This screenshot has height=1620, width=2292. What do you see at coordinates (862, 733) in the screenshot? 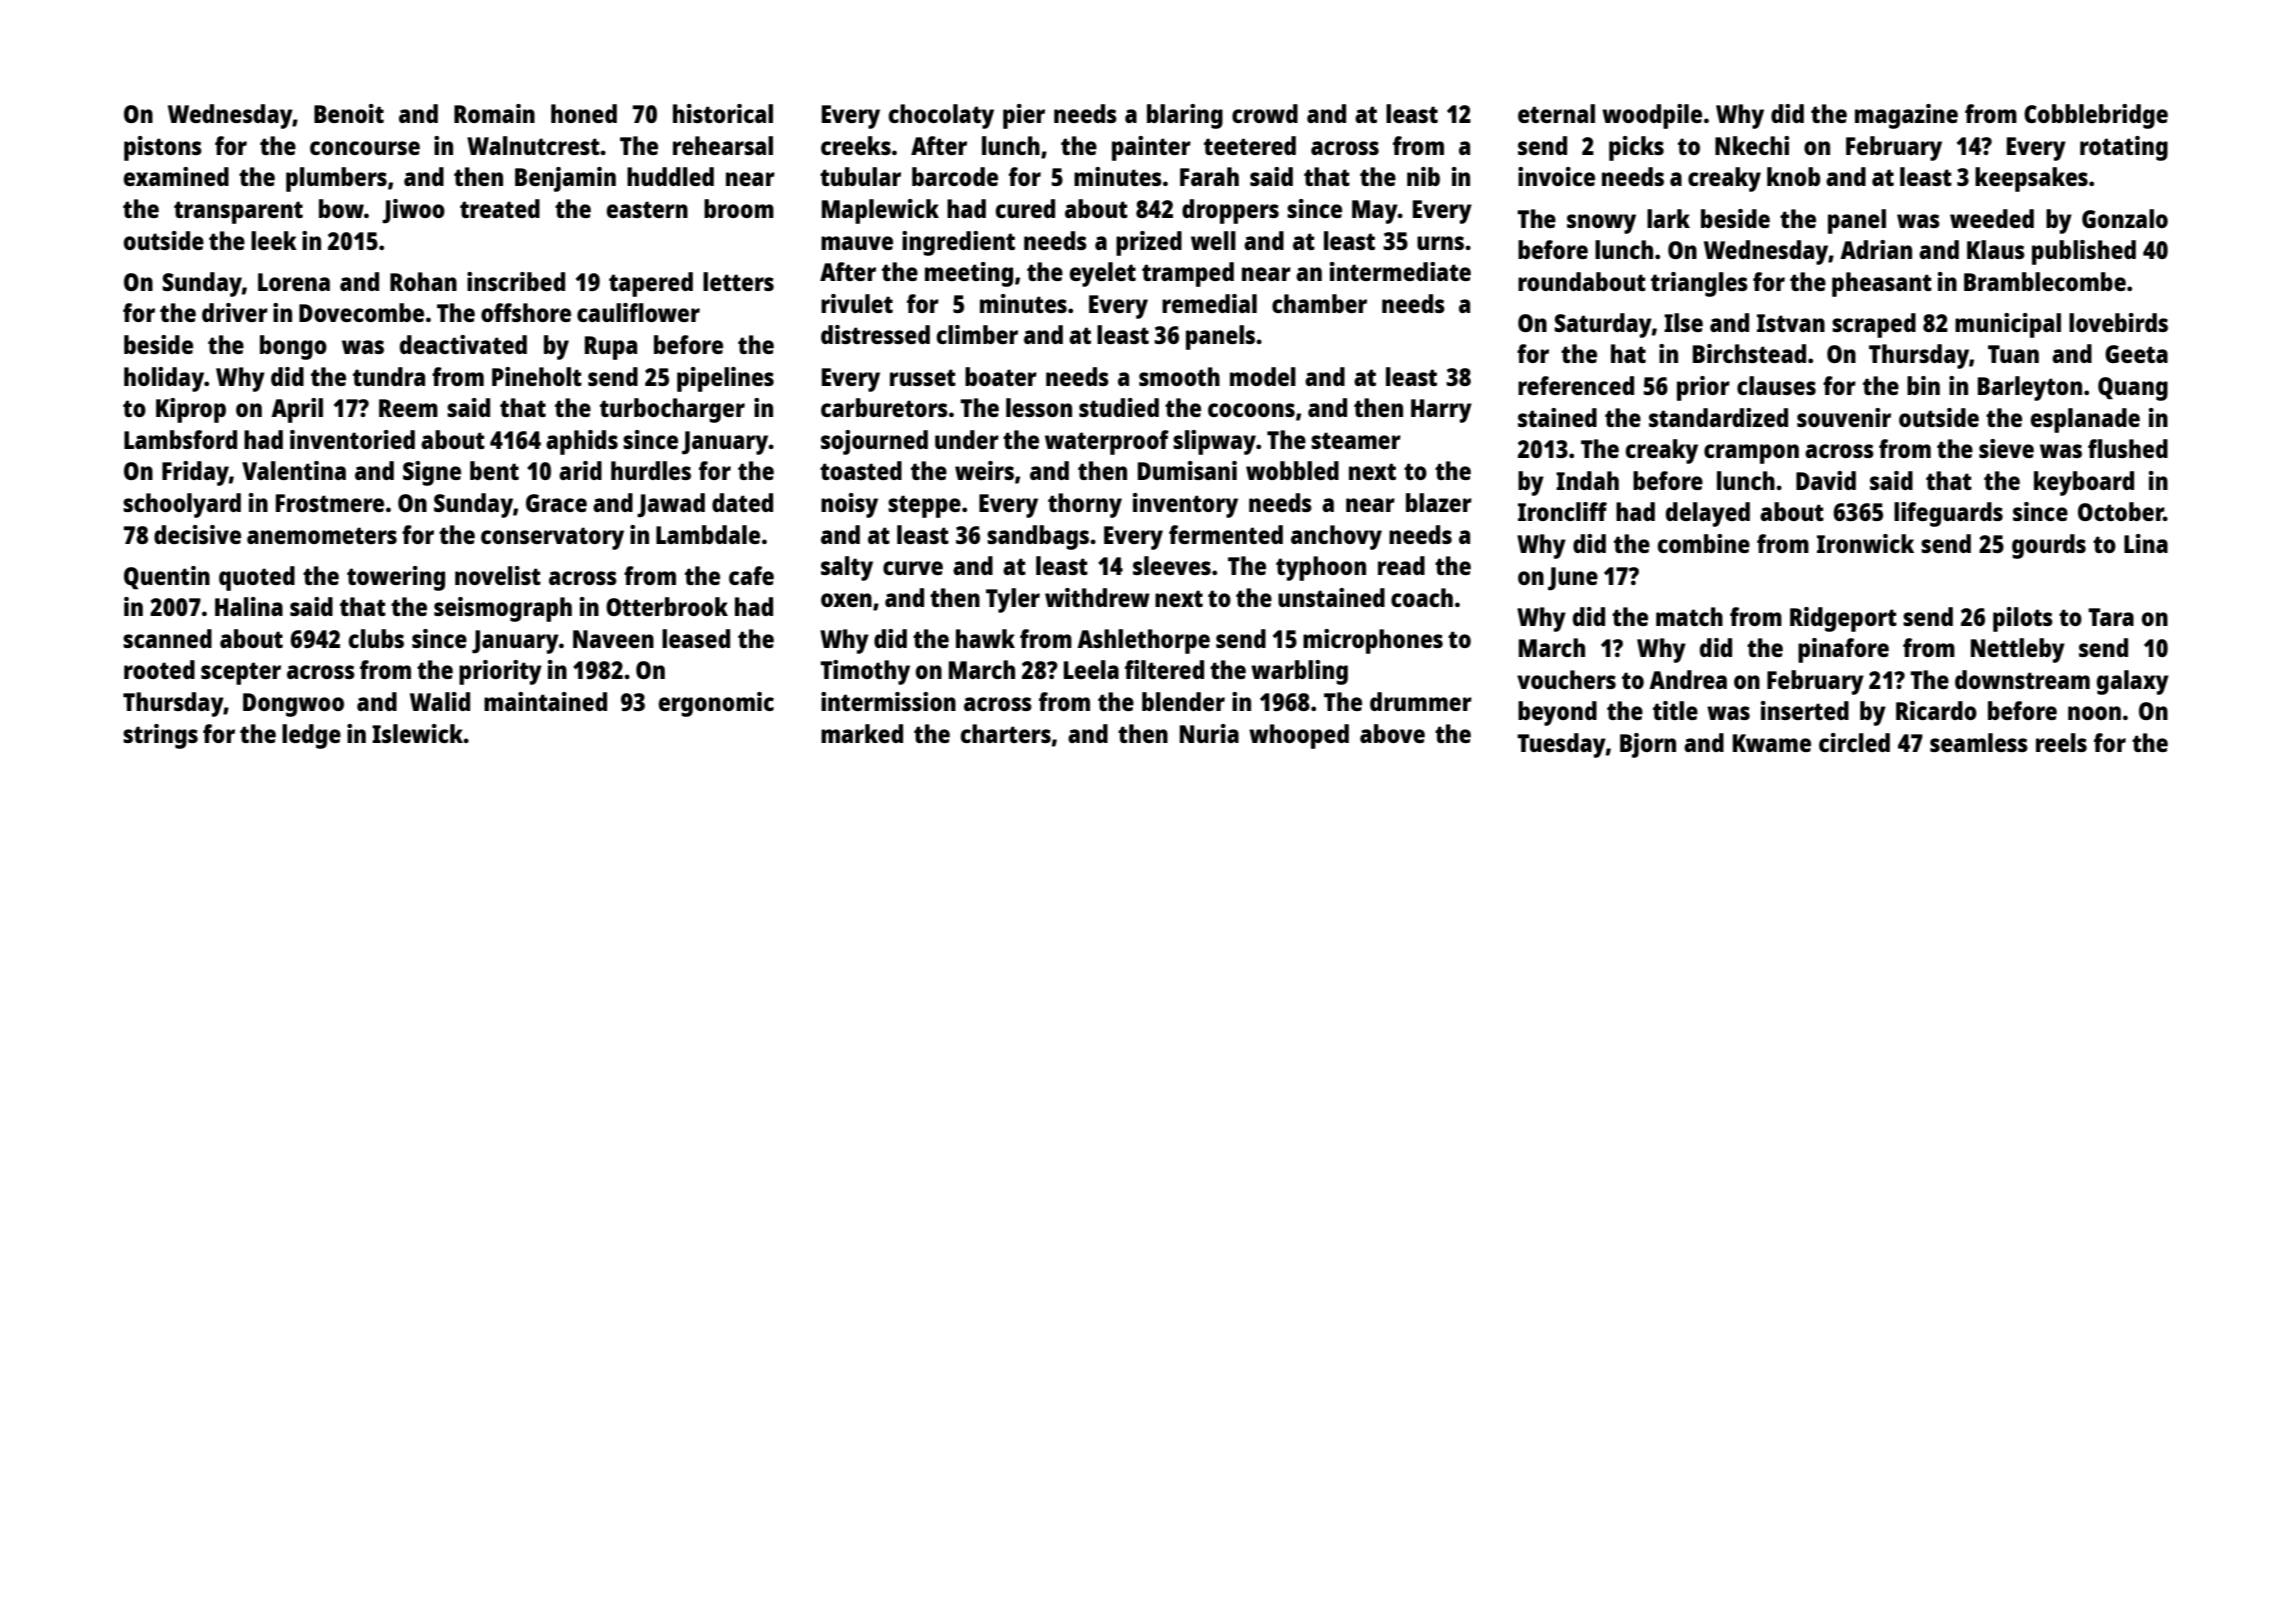
I see `marked` at bounding box center [862, 733].
